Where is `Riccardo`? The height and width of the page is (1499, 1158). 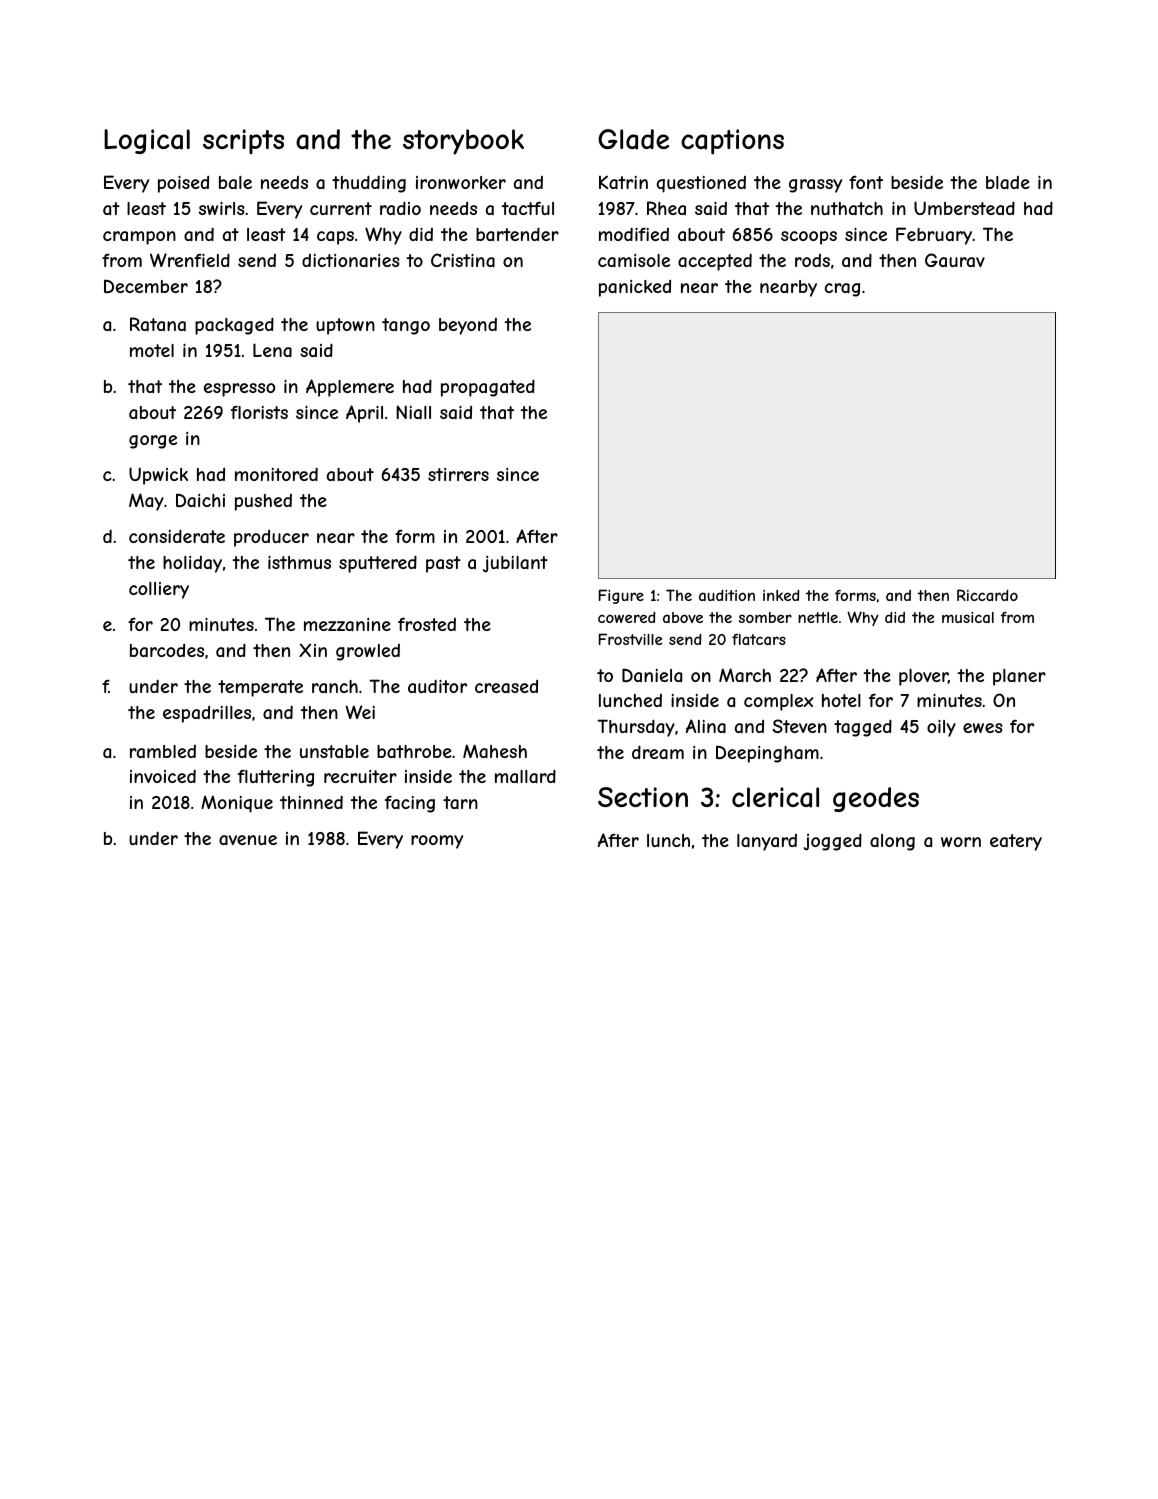 Riccardo is located at coordinates (987, 595).
